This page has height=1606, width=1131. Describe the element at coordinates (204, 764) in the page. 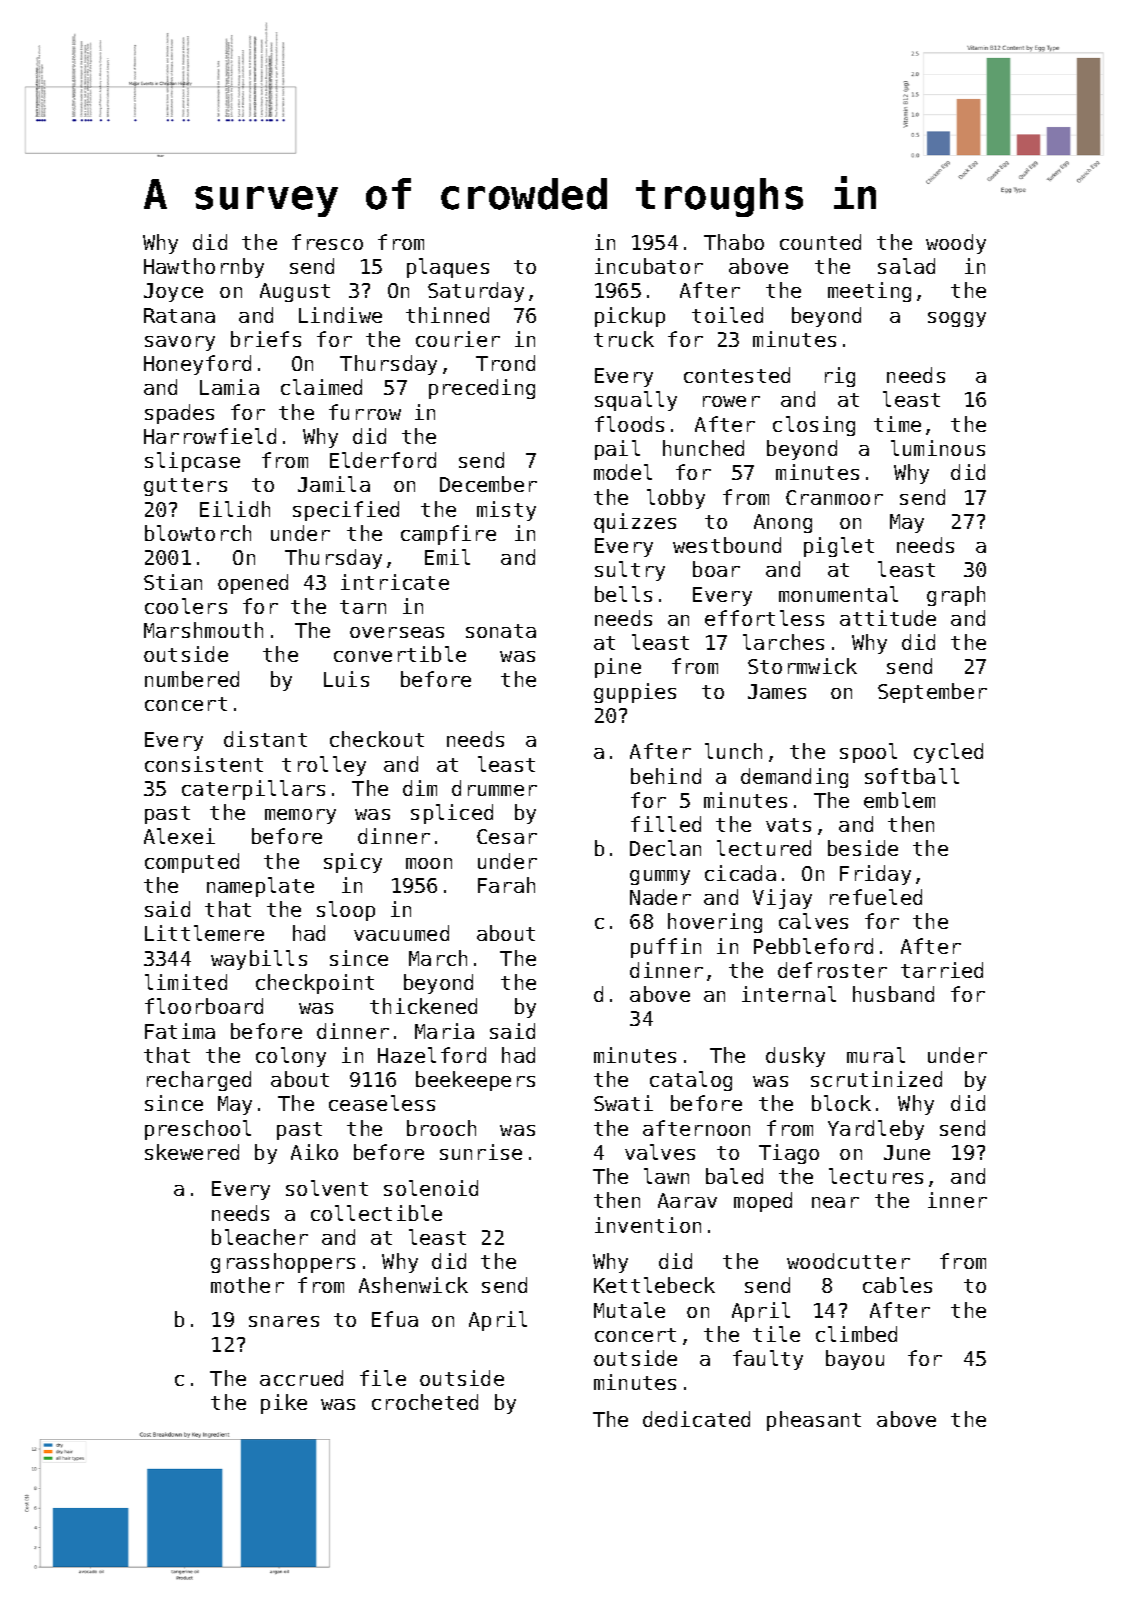

I see `consistent` at that location.
